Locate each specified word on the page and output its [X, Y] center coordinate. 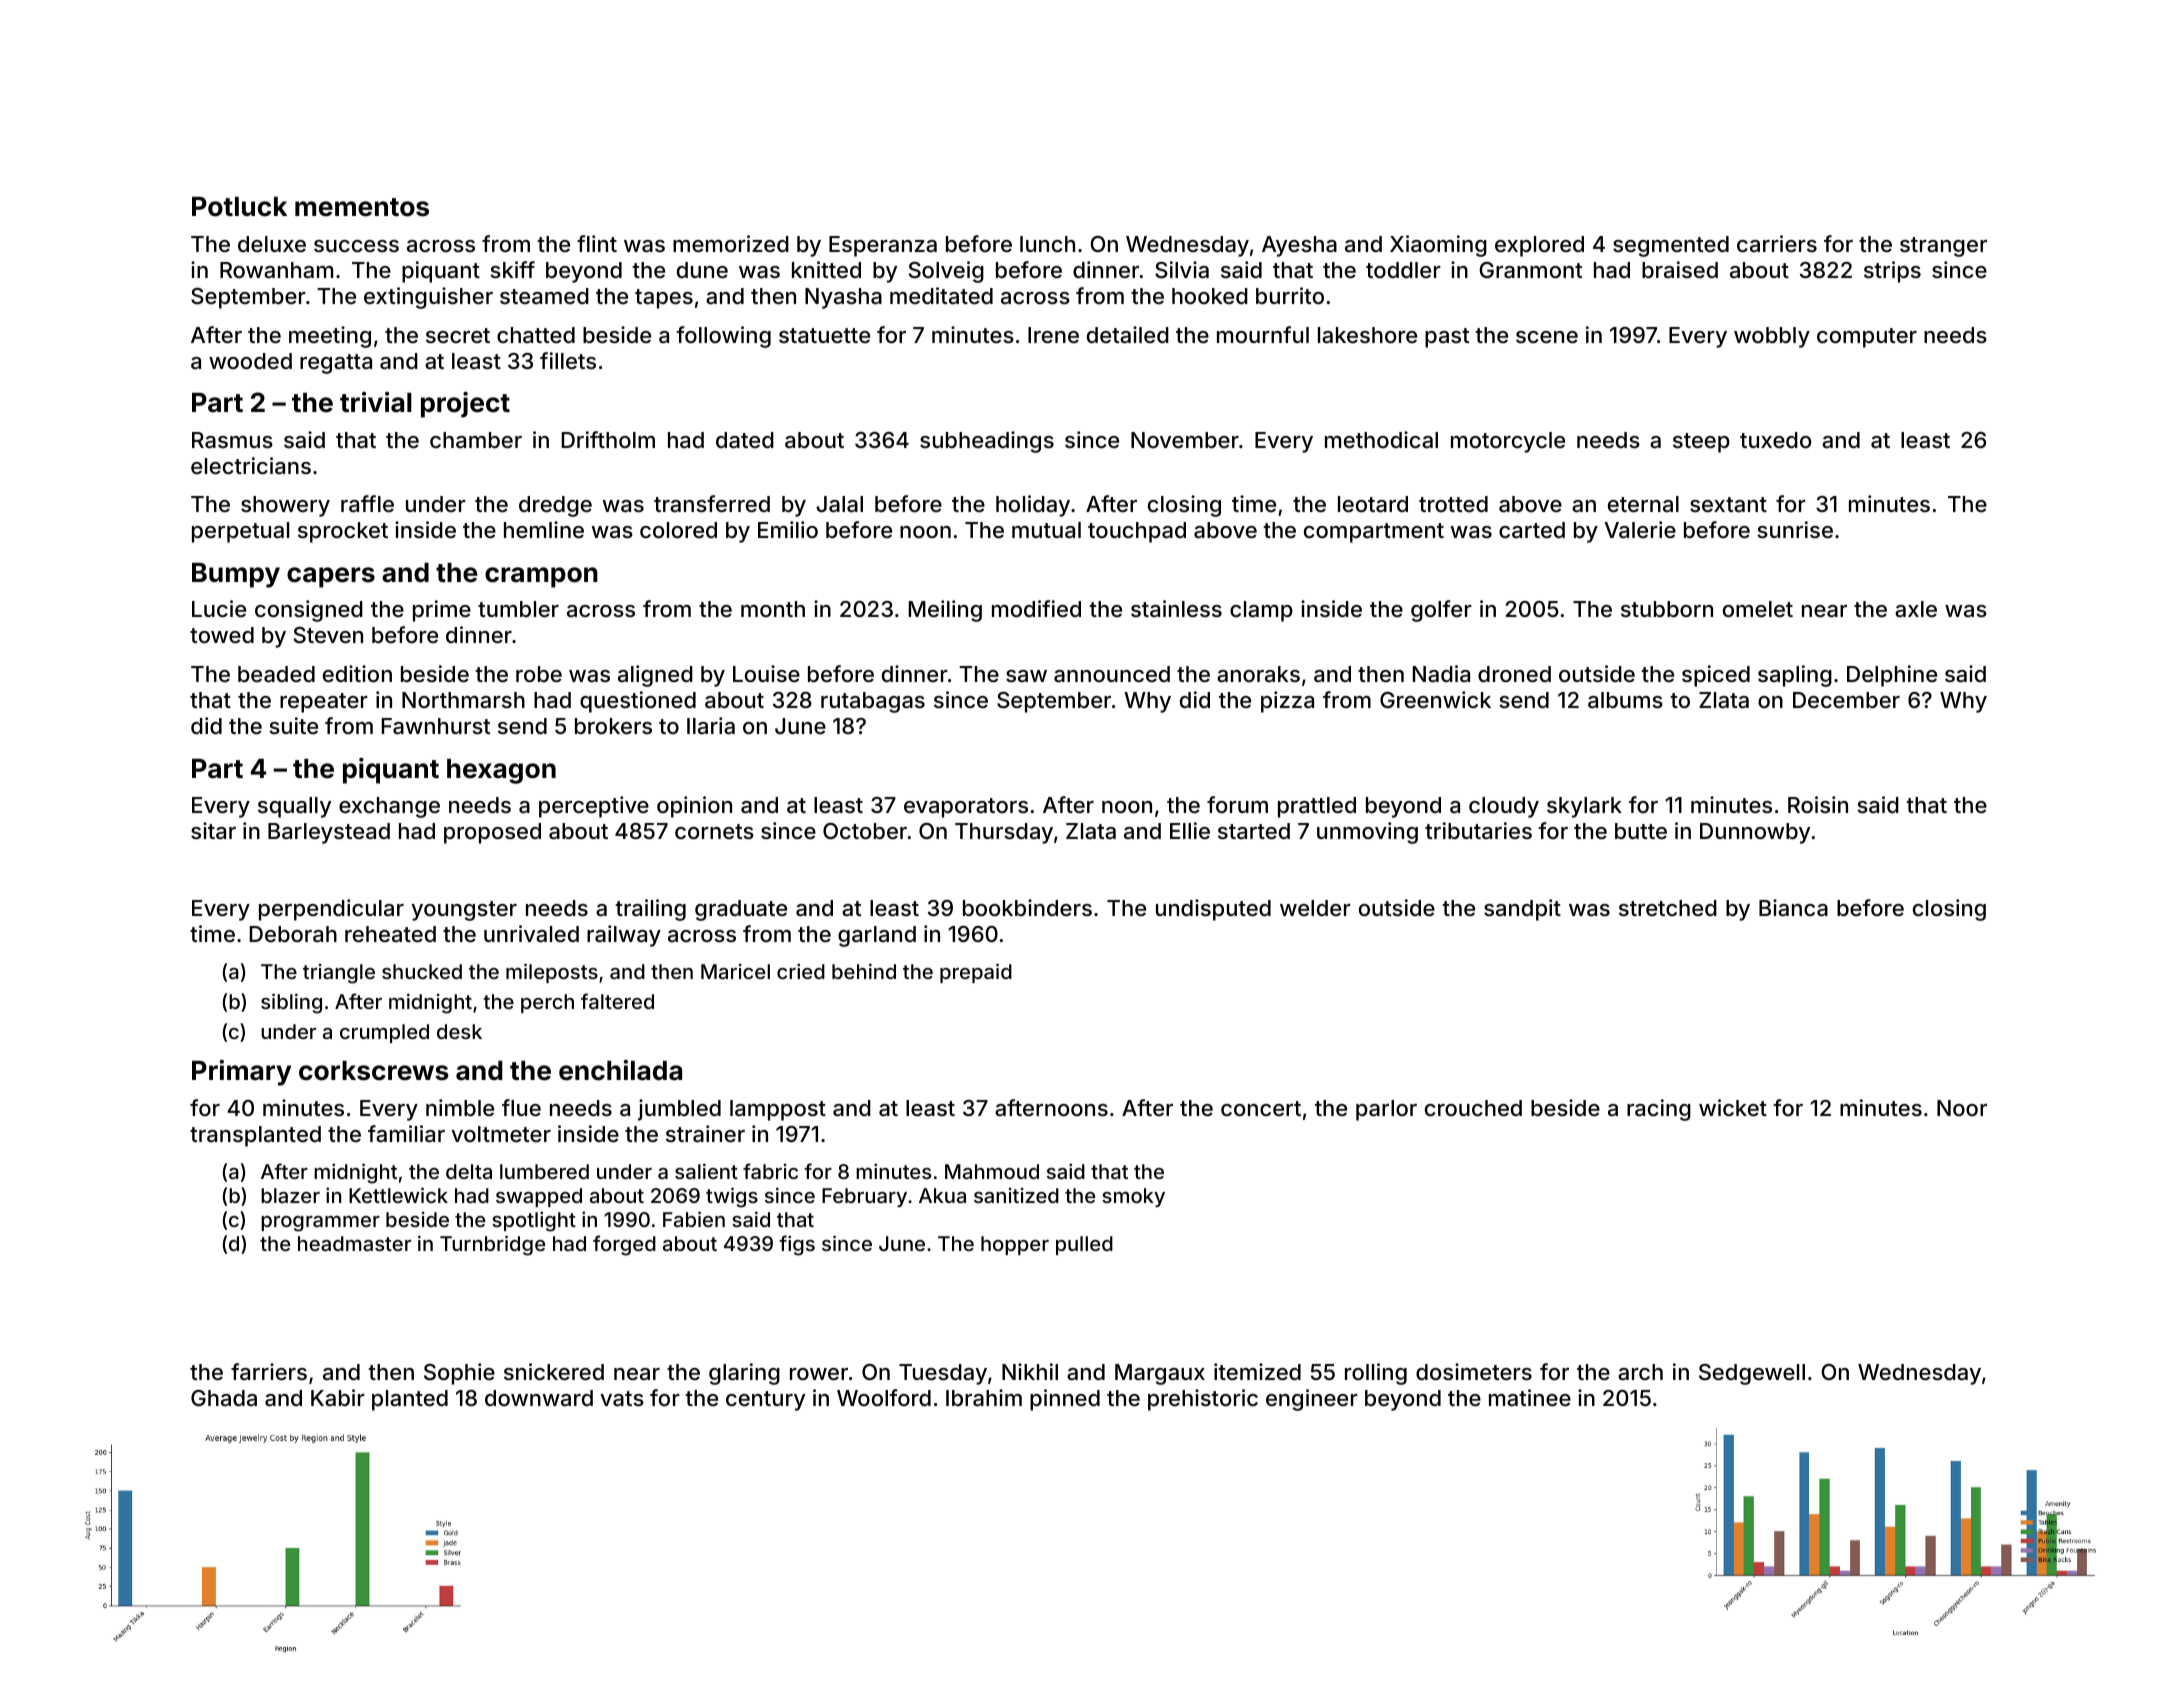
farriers [269, 1372]
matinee [1530, 1398]
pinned [1065, 1400]
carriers [1777, 243]
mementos [362, 207]
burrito [1290, 295]
